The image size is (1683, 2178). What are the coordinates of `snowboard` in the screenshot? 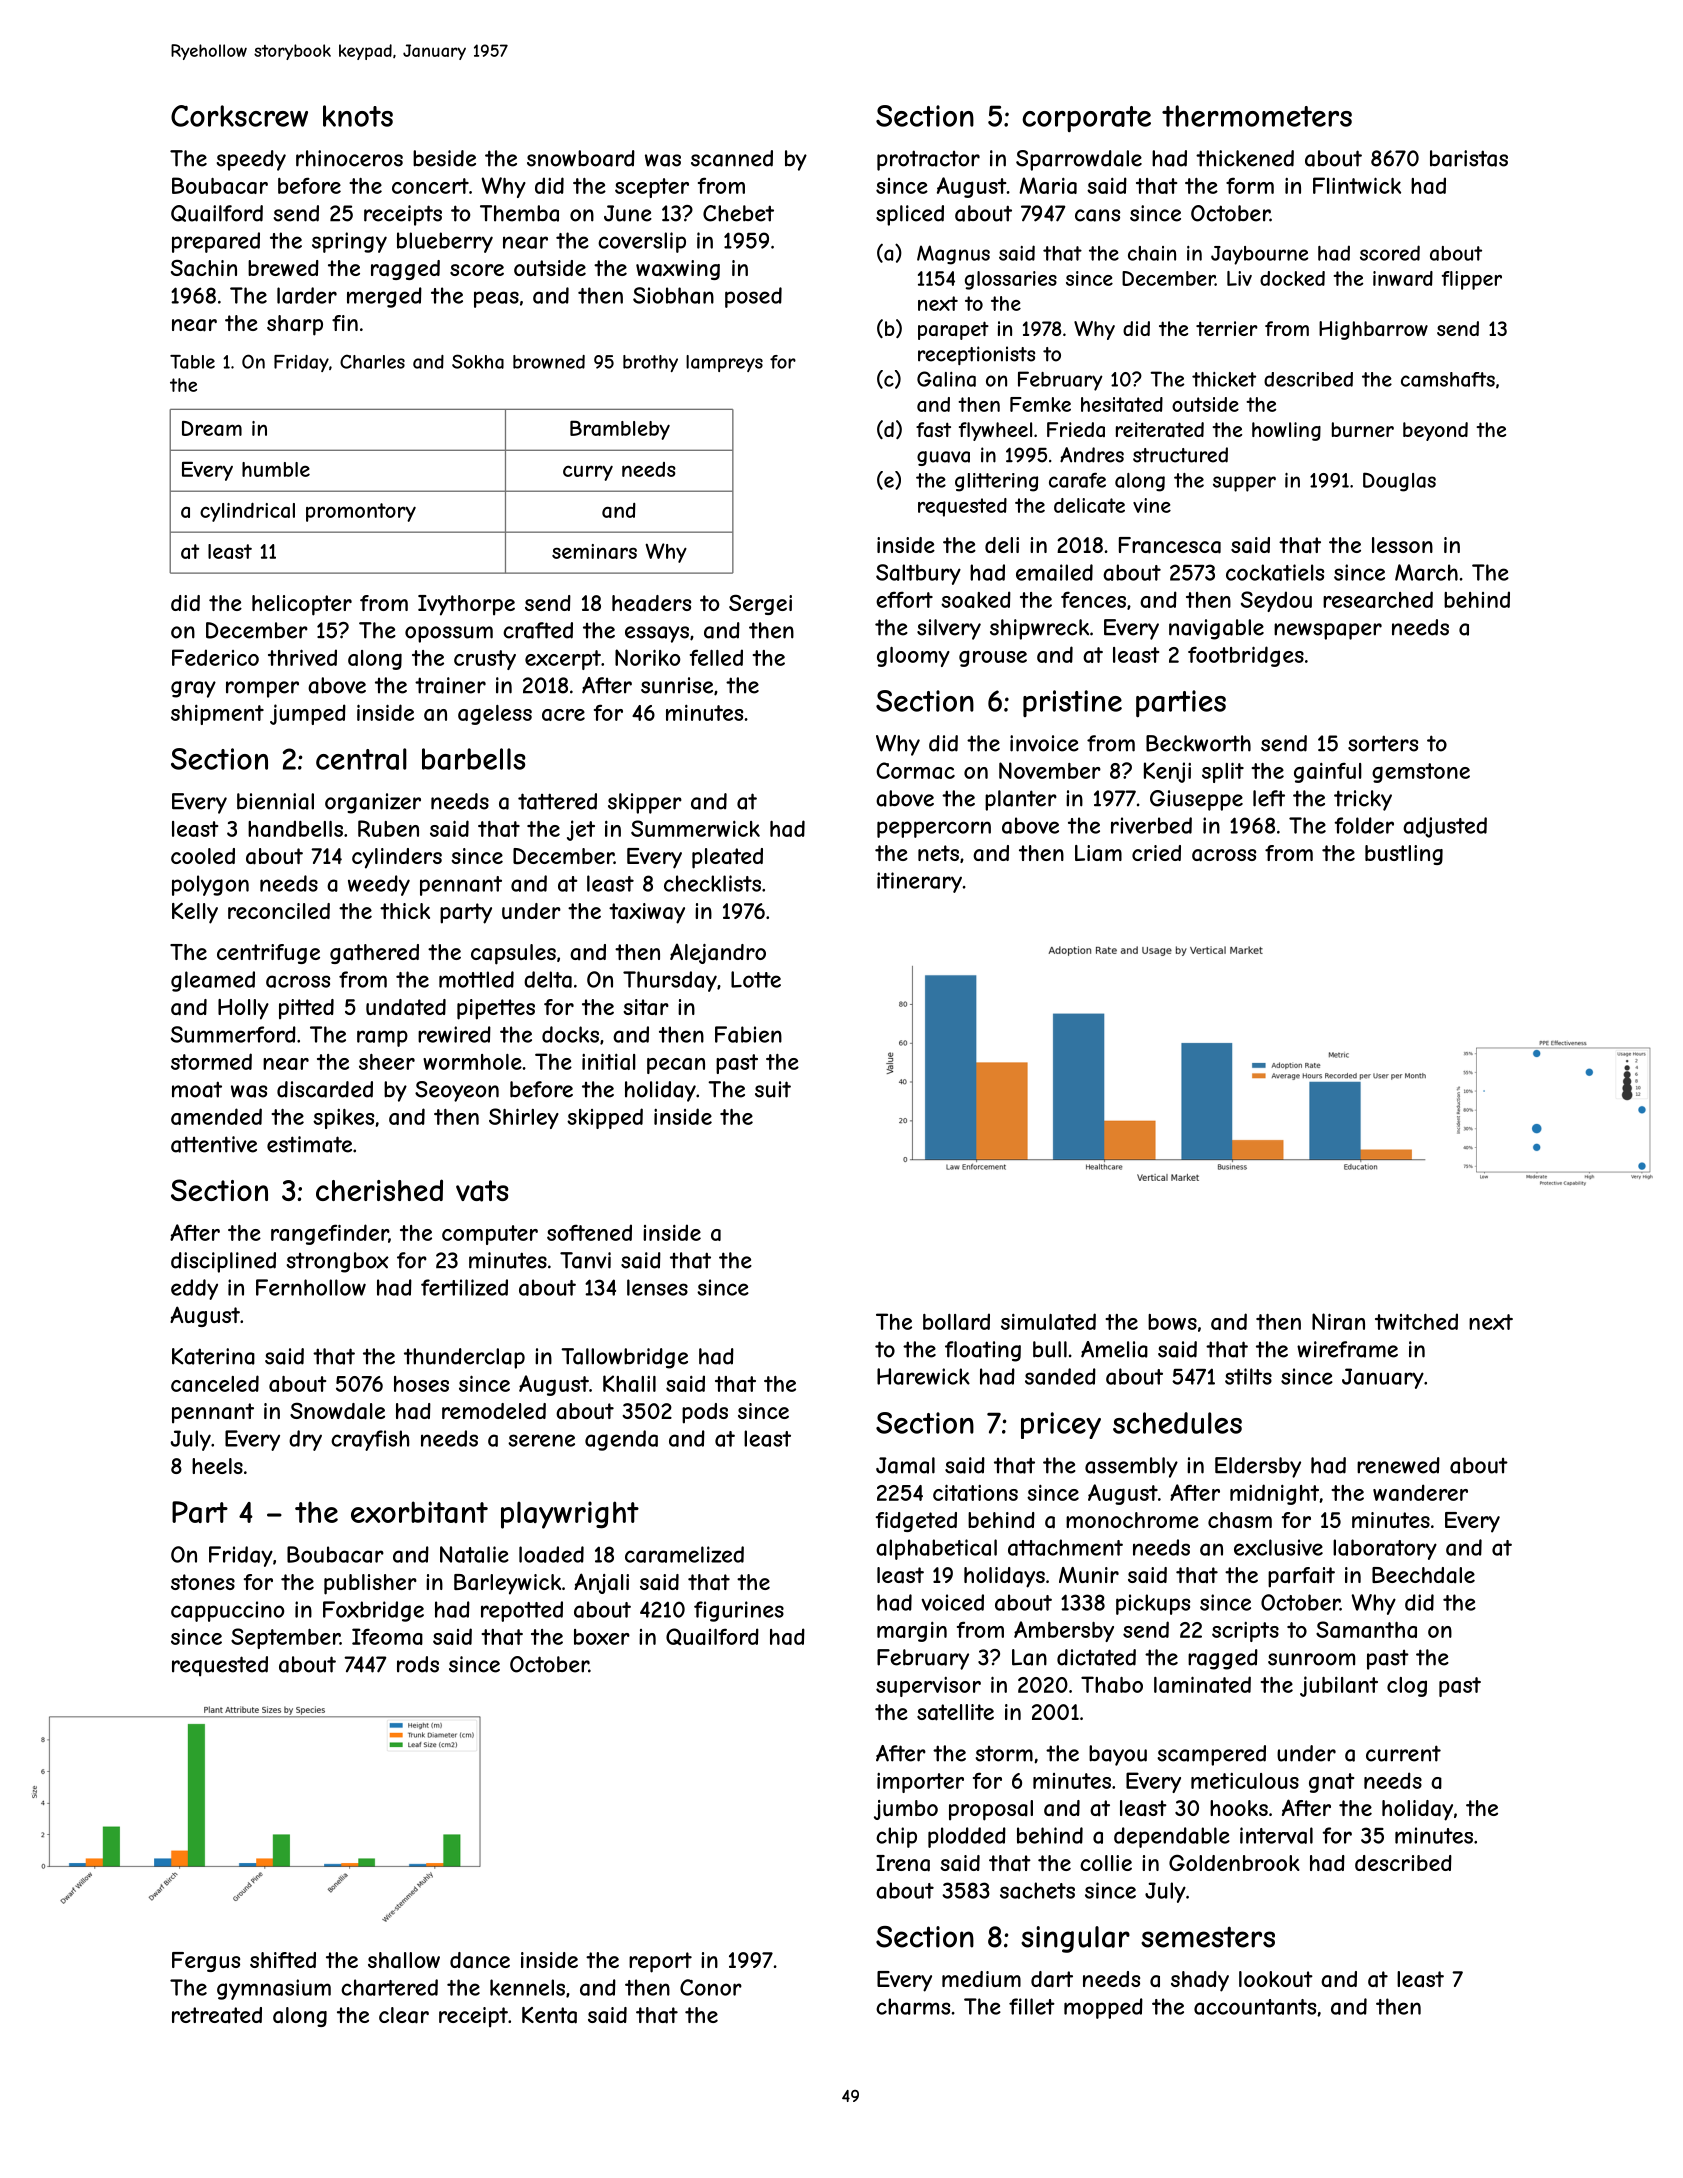 It's located at (581, 158).
